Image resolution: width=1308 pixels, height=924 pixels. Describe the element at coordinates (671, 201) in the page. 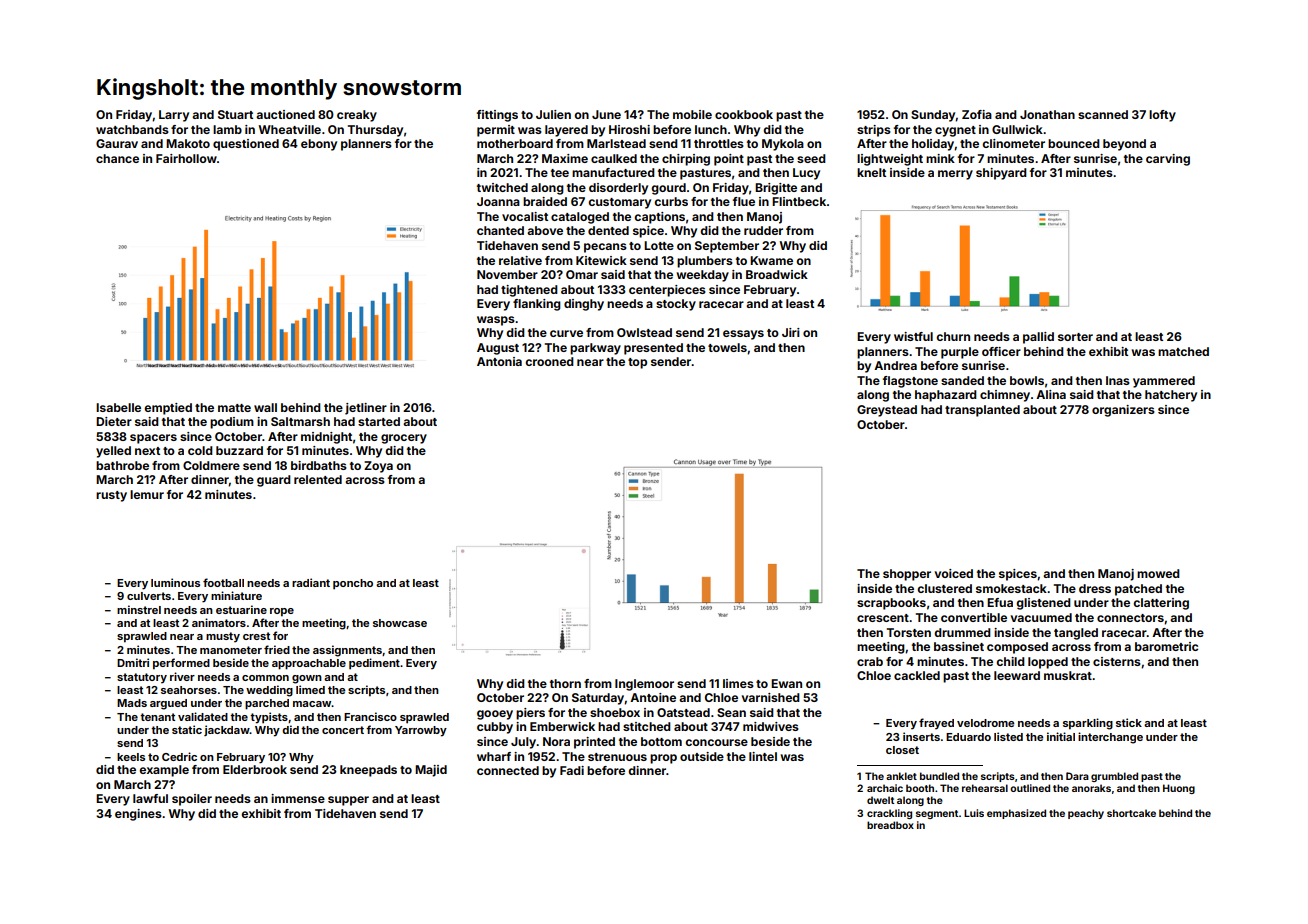

I see `curbs` at that location.
